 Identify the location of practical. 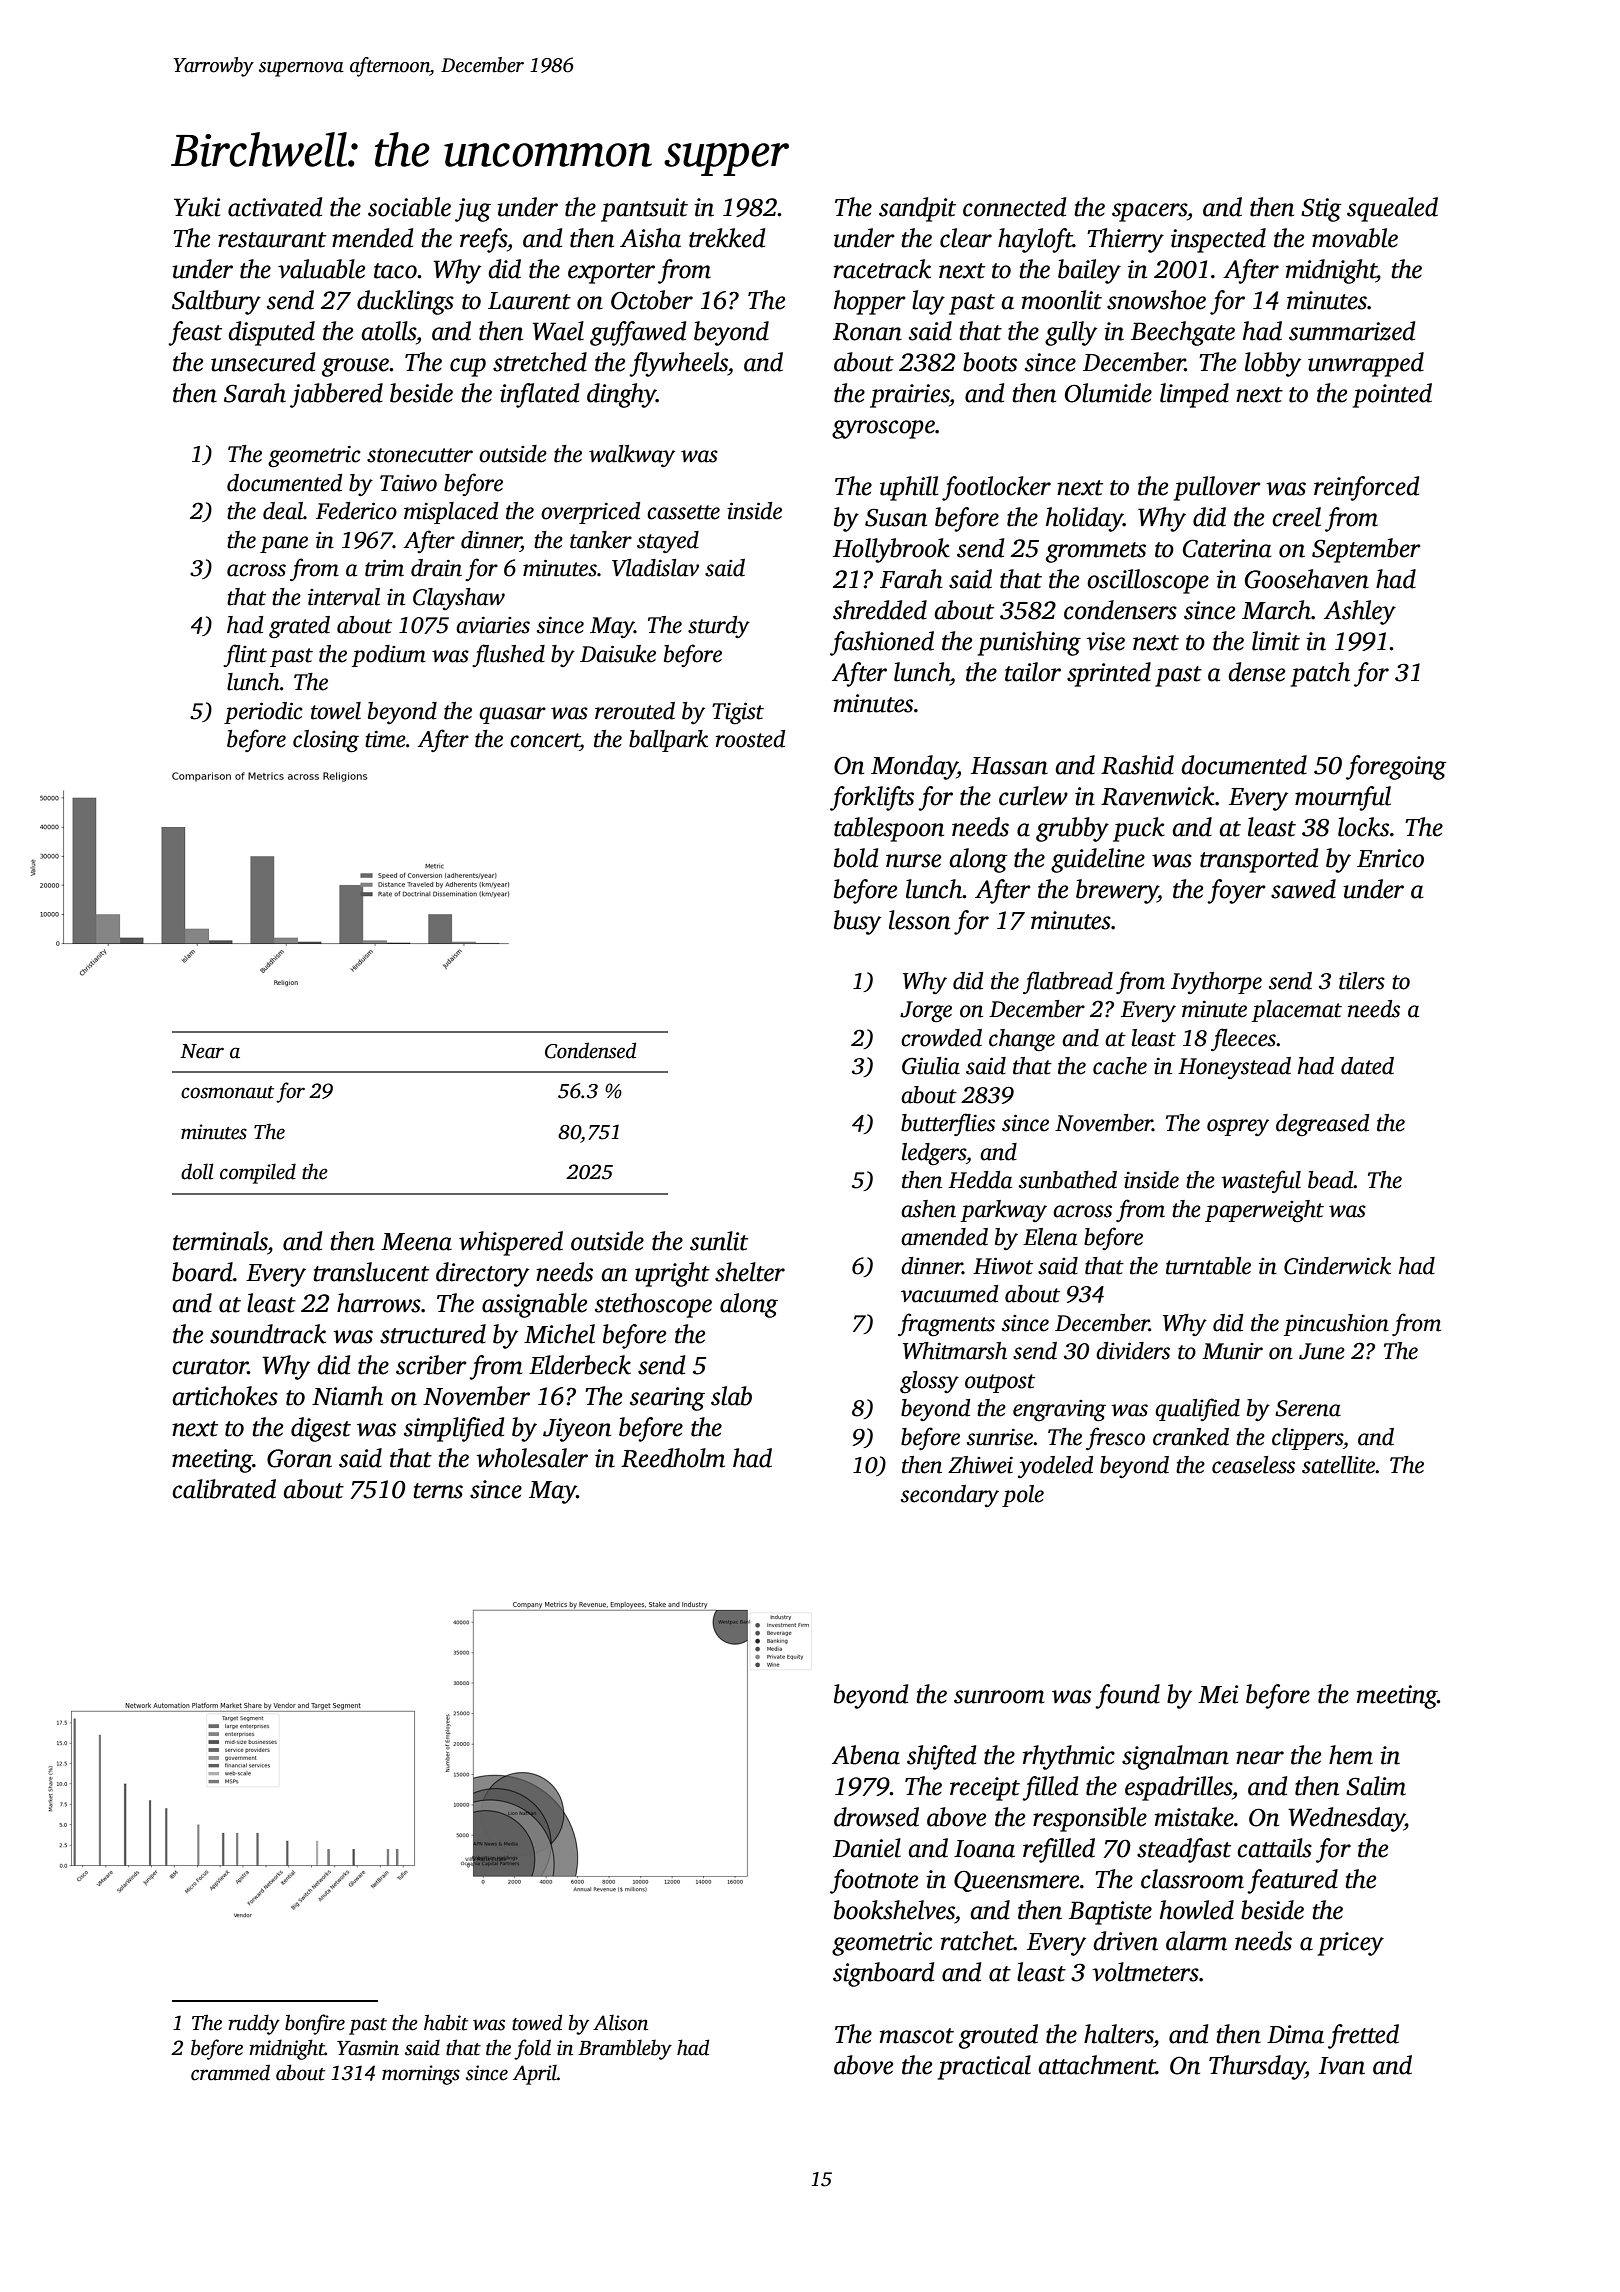
(984, 2067).
